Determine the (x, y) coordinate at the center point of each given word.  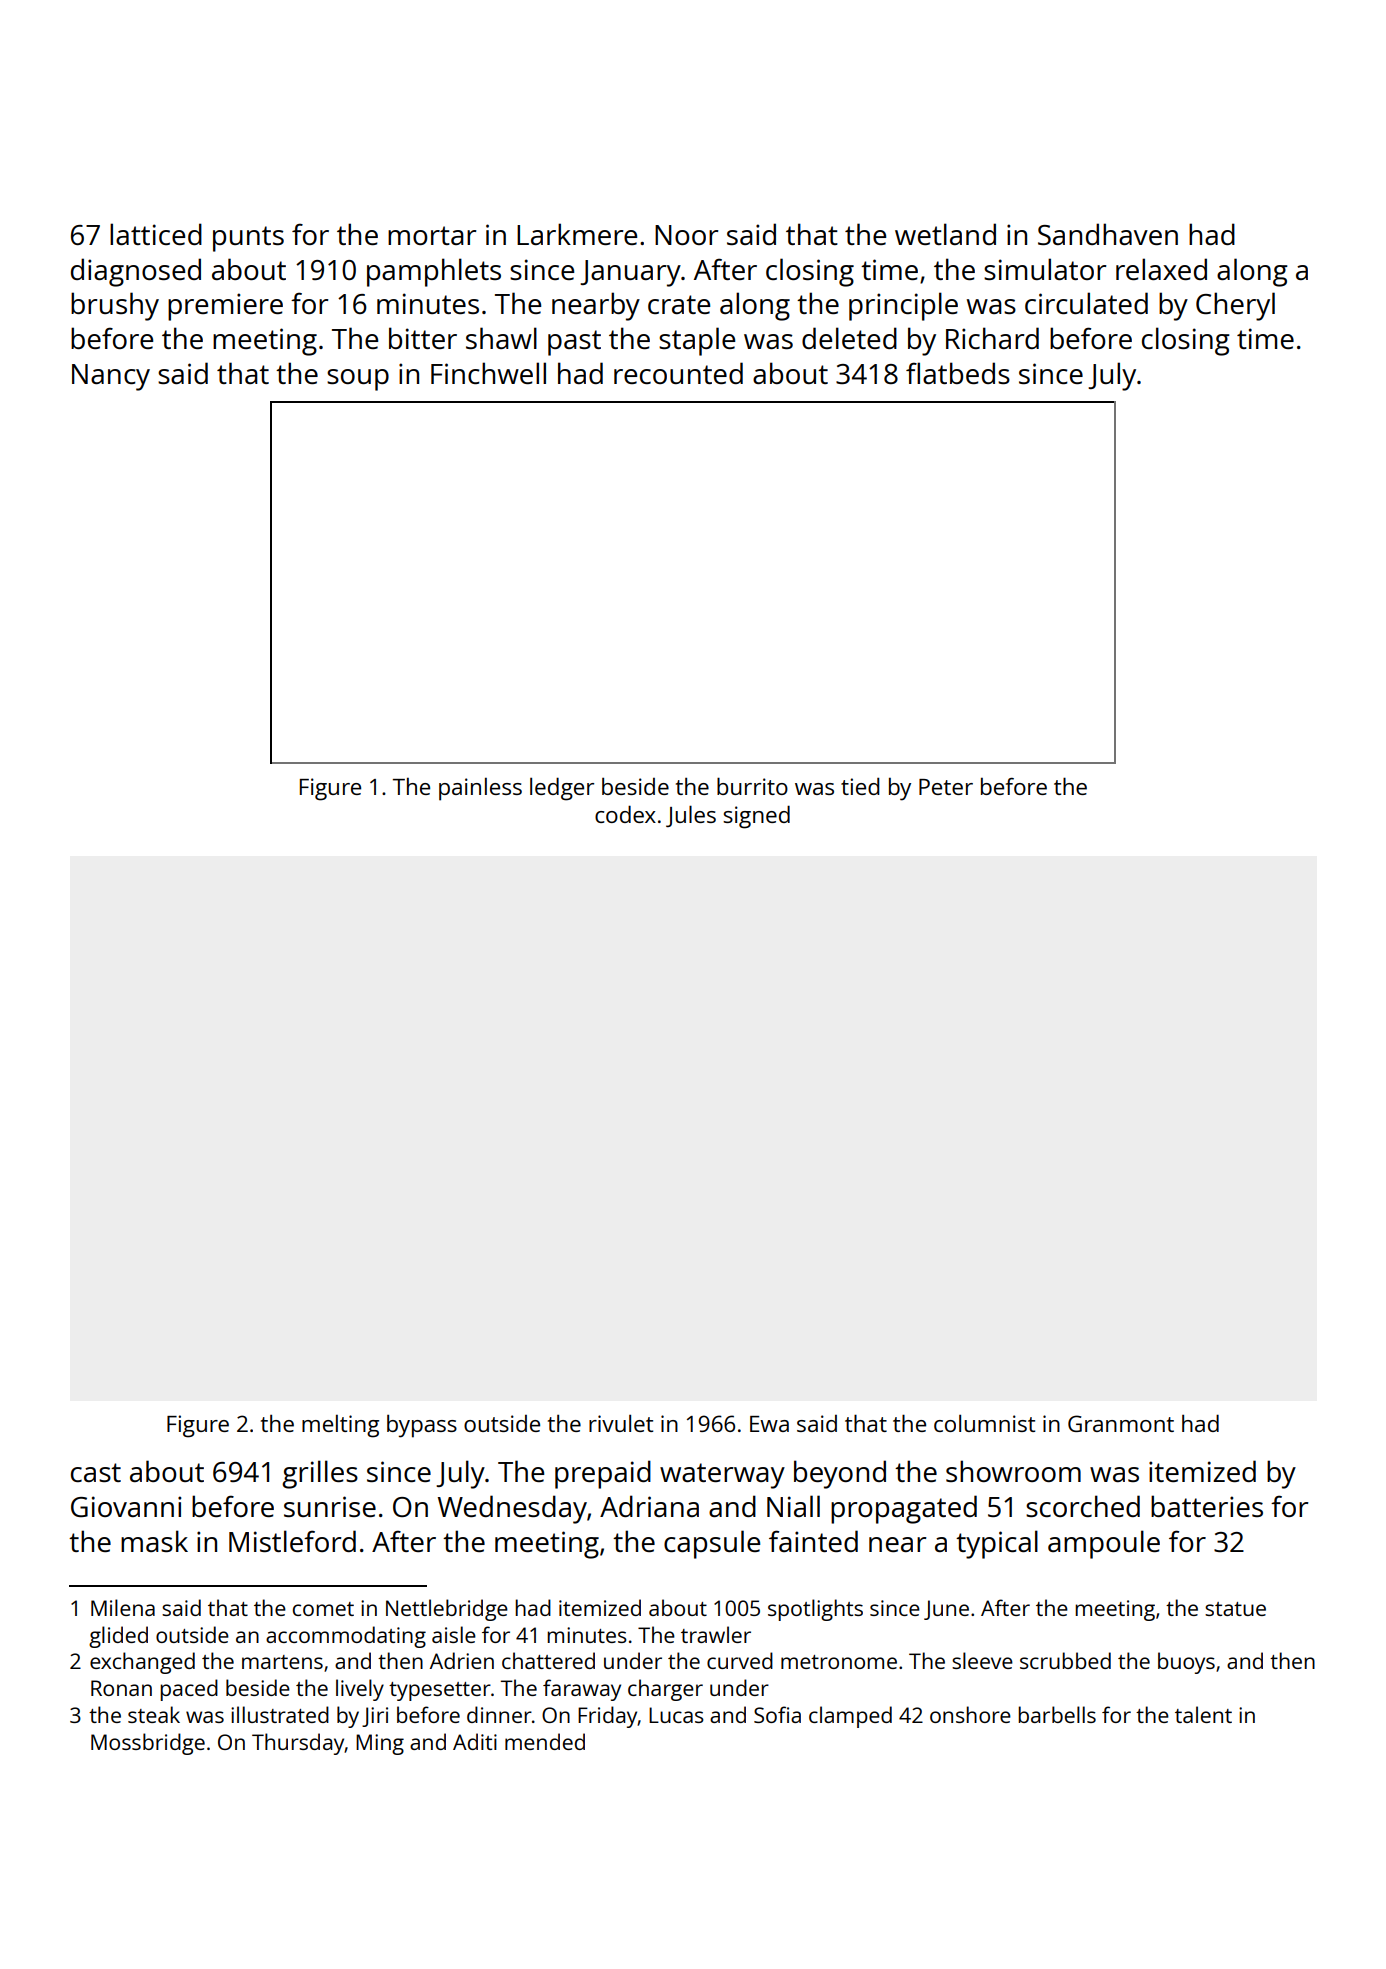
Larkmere (577, 234)
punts (248, 239)
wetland (945, 234)
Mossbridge (148, 1744)
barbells (1057, 1714)
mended (545, 1741)
